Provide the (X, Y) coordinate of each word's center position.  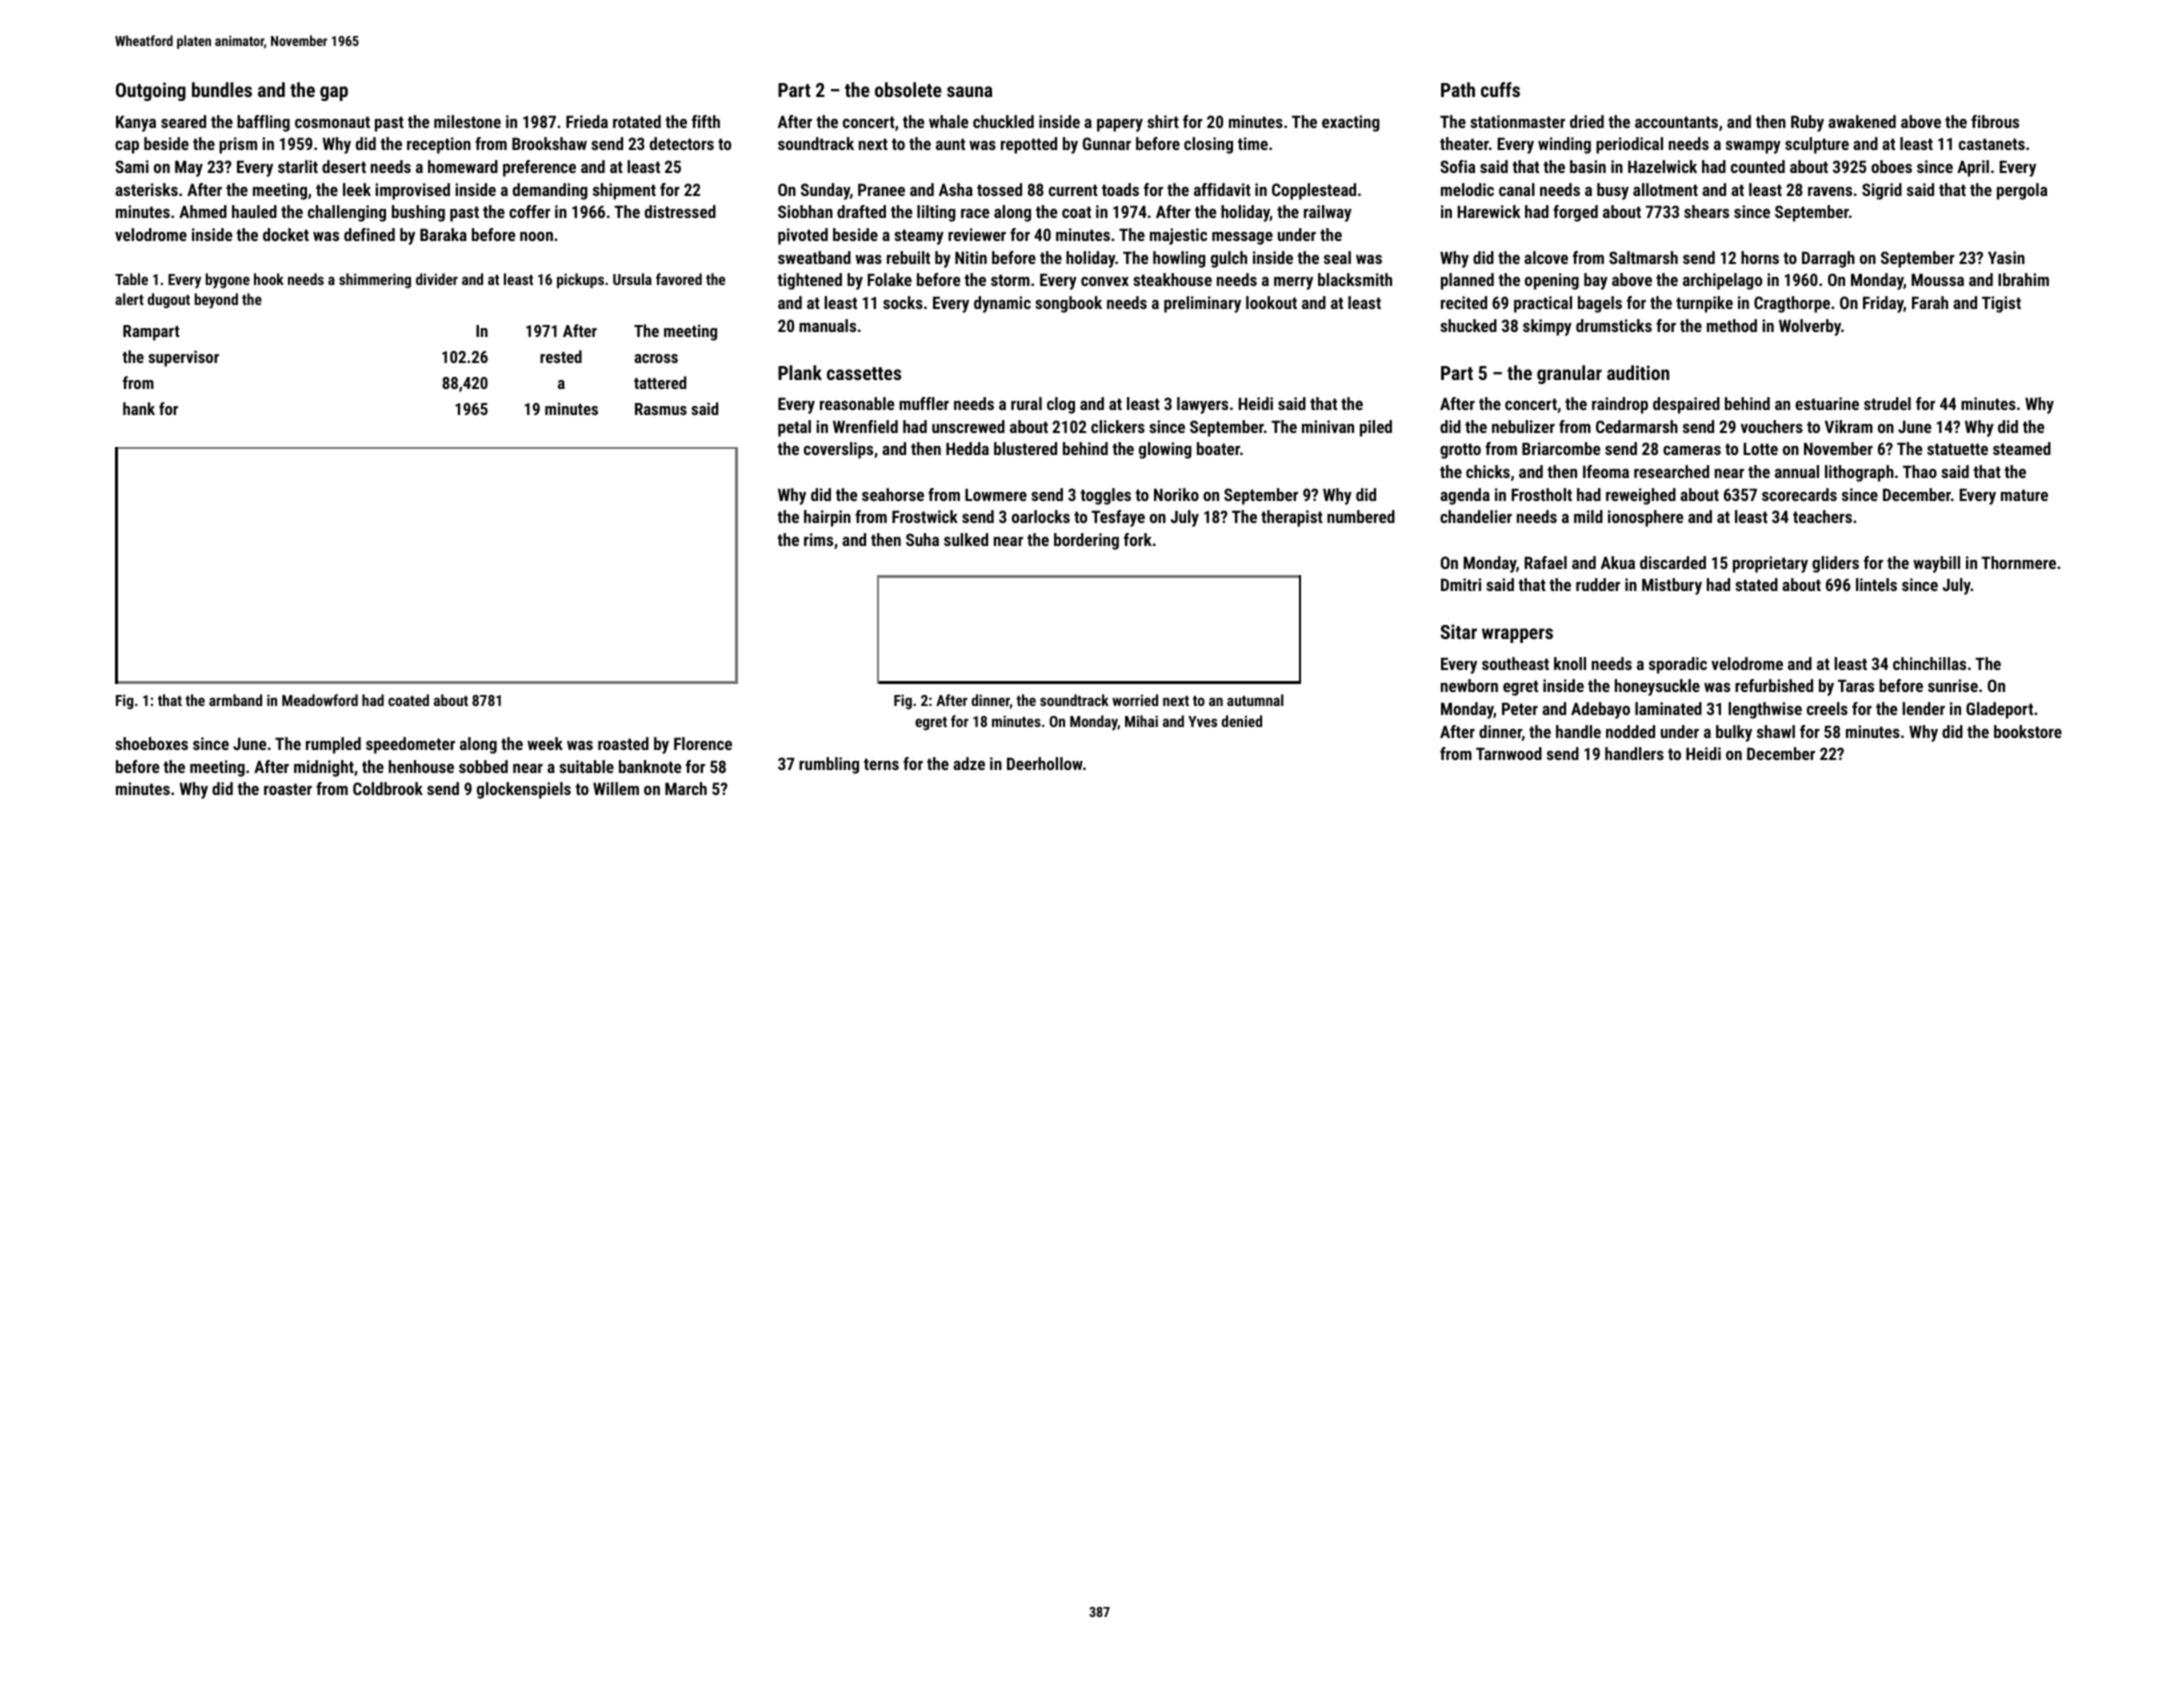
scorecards (1799, 494)
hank (139, 408)
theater (1464, 143)
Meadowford (320, 700)
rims (818, 539)
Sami (132, 166)
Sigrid (1882, 191)
